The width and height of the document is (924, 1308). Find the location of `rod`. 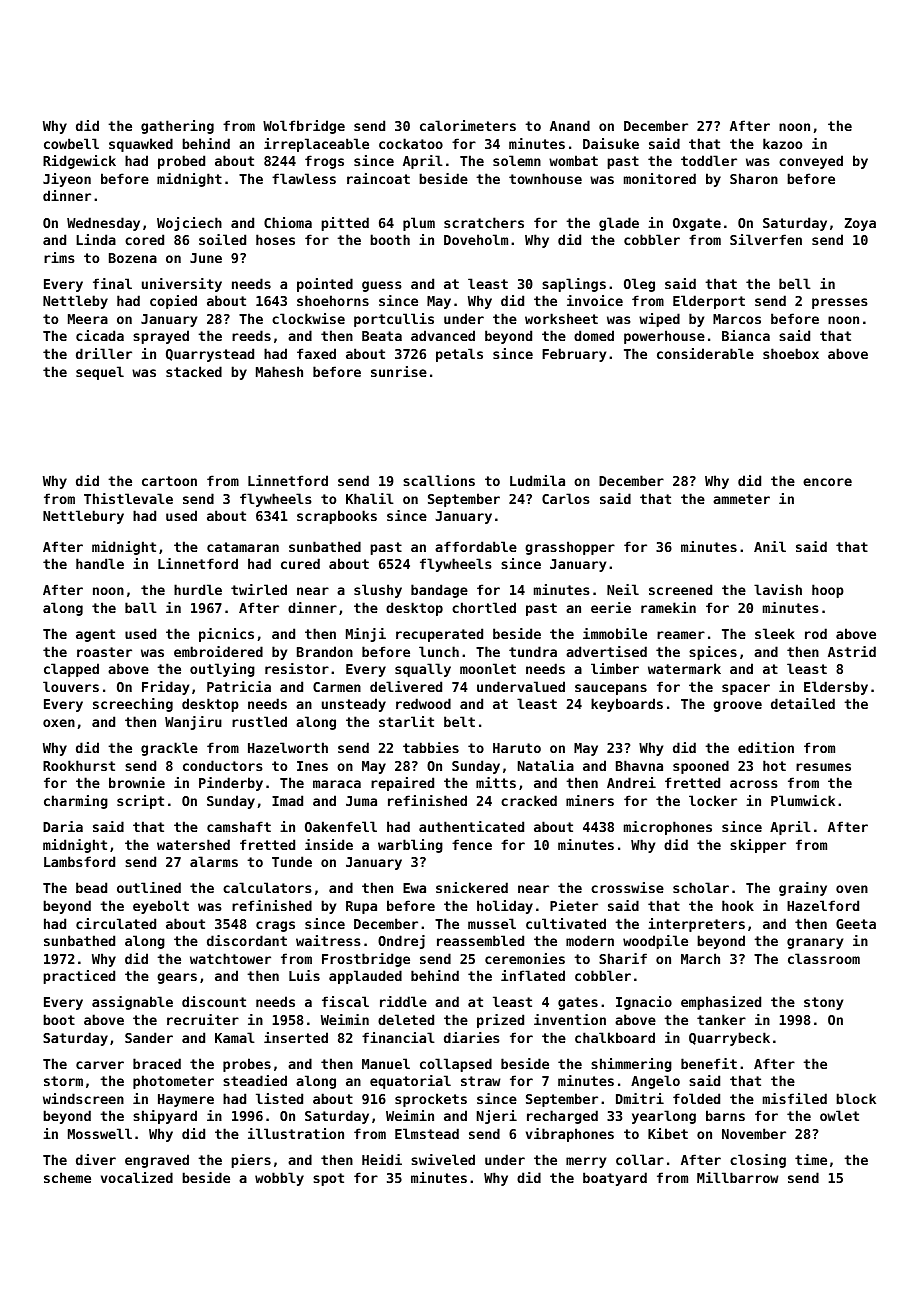

rod is located at coordinates (816, 633).
